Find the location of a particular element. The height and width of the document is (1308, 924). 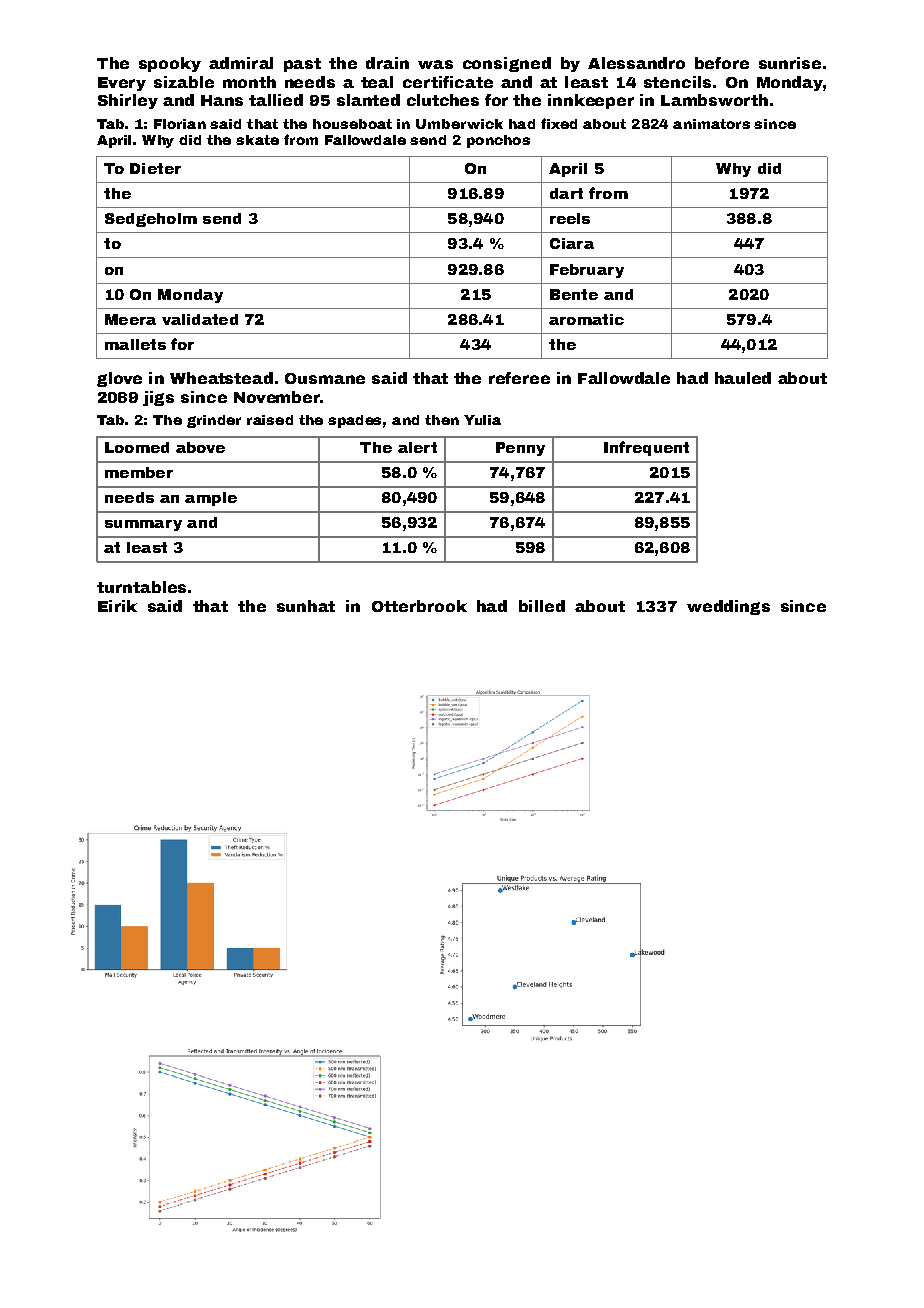

reels is located at coordinates (570, 218).
